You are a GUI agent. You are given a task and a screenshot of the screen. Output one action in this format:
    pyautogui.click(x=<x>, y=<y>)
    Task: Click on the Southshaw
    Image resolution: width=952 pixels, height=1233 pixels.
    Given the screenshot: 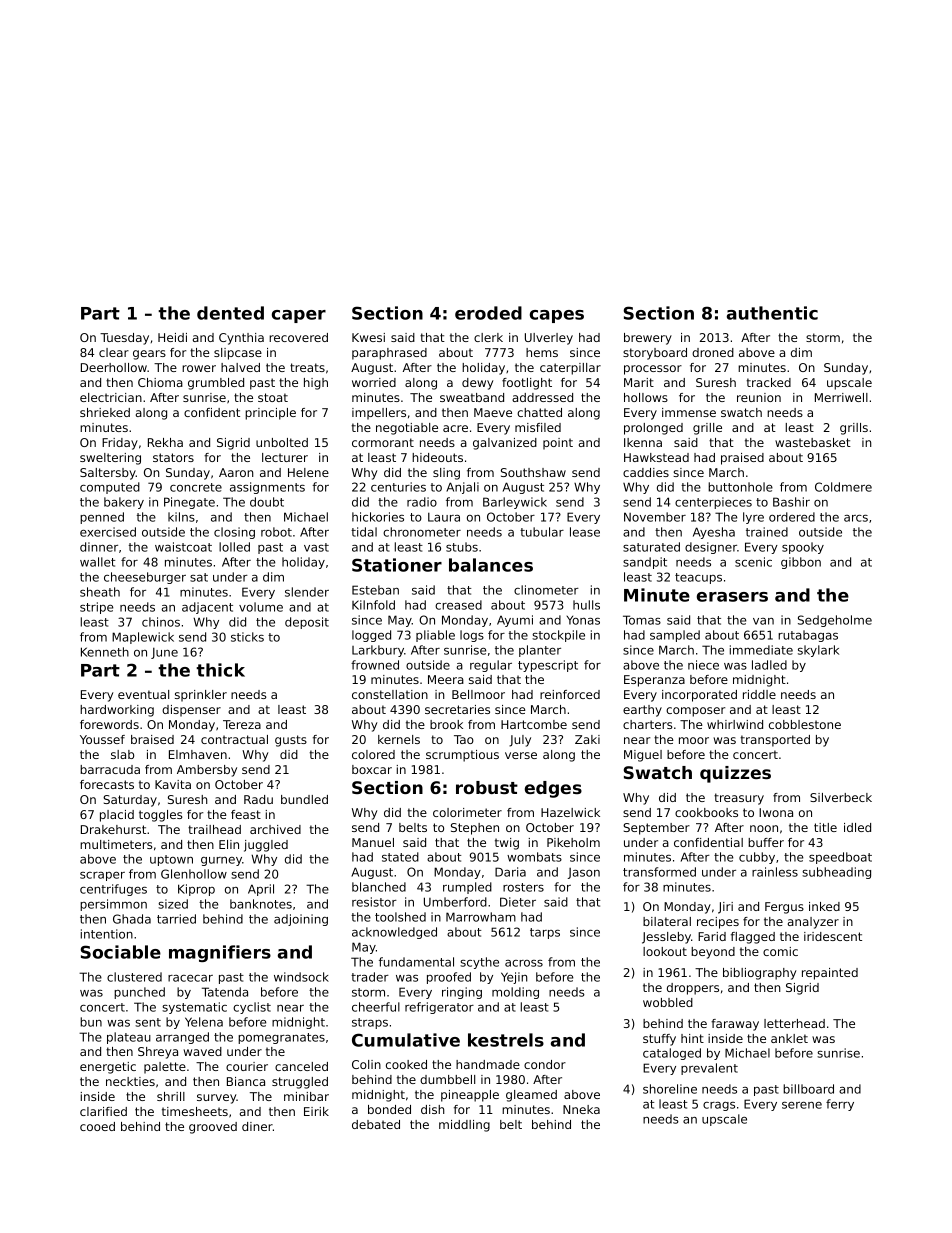 What is the action you would take?
    pyautogui.click(x=533, y=472)
